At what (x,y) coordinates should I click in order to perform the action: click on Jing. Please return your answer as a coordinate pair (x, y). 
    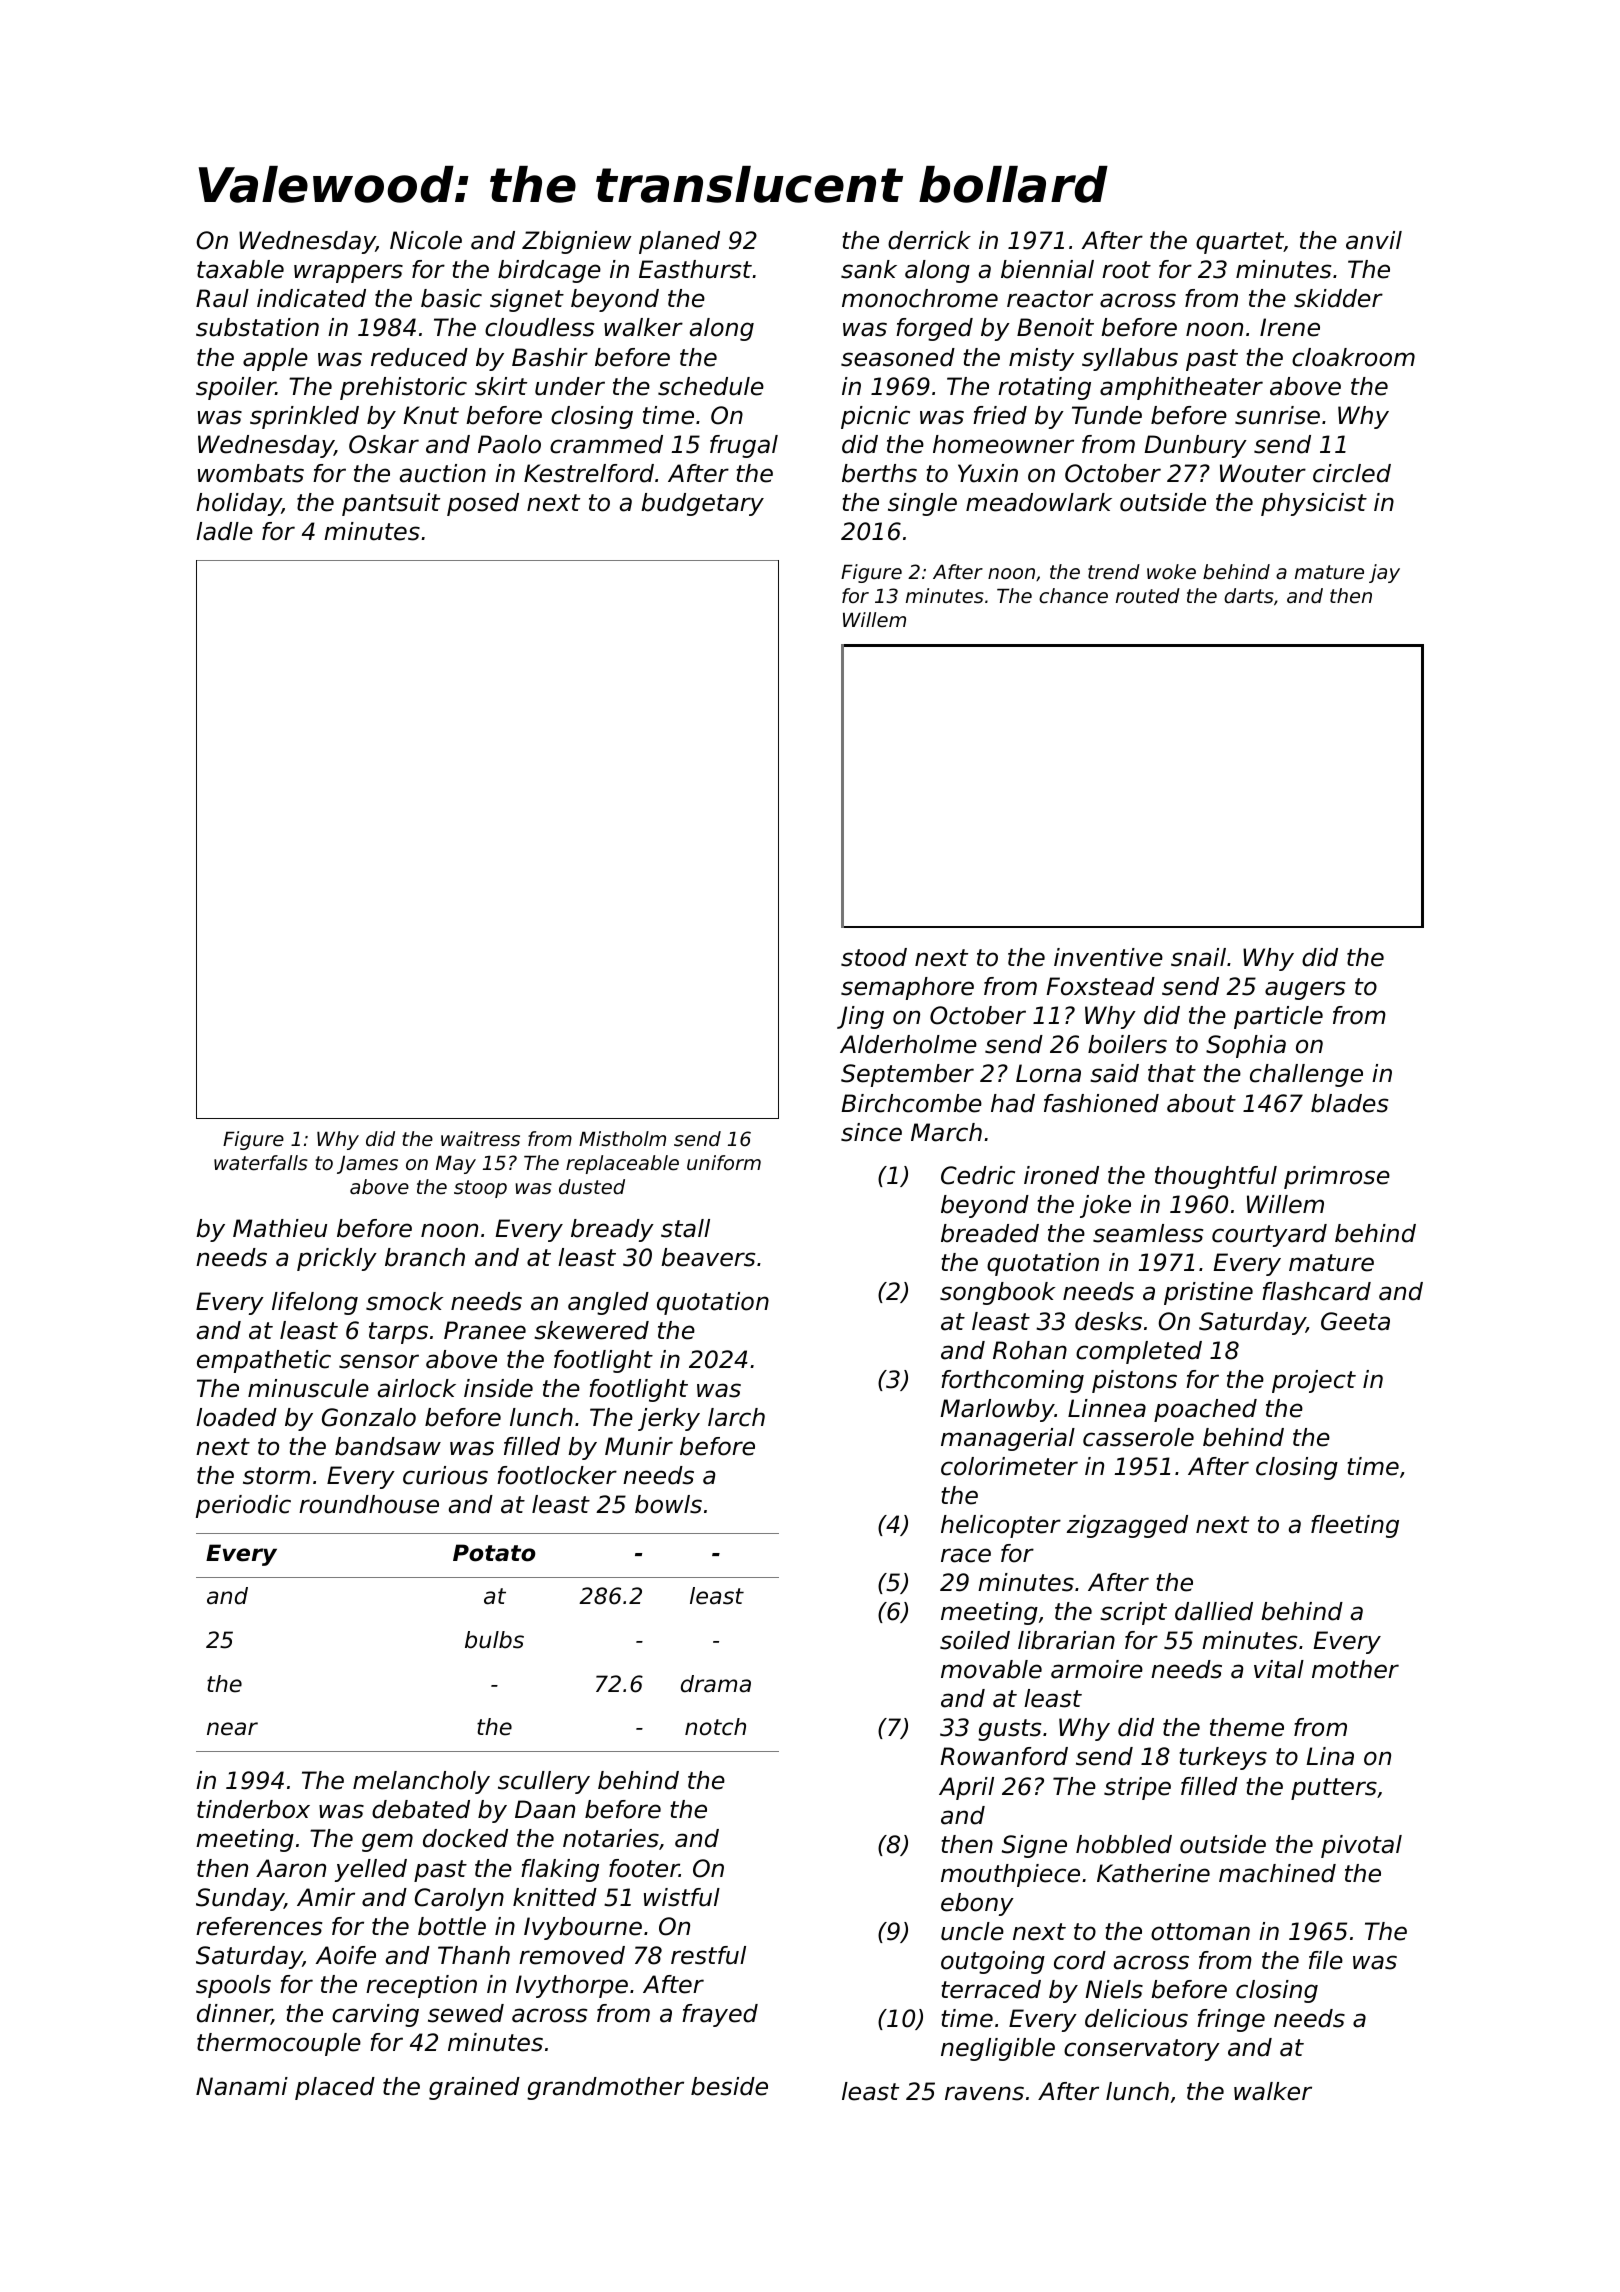
    Looking at the image, I should click on (860, 1017).
